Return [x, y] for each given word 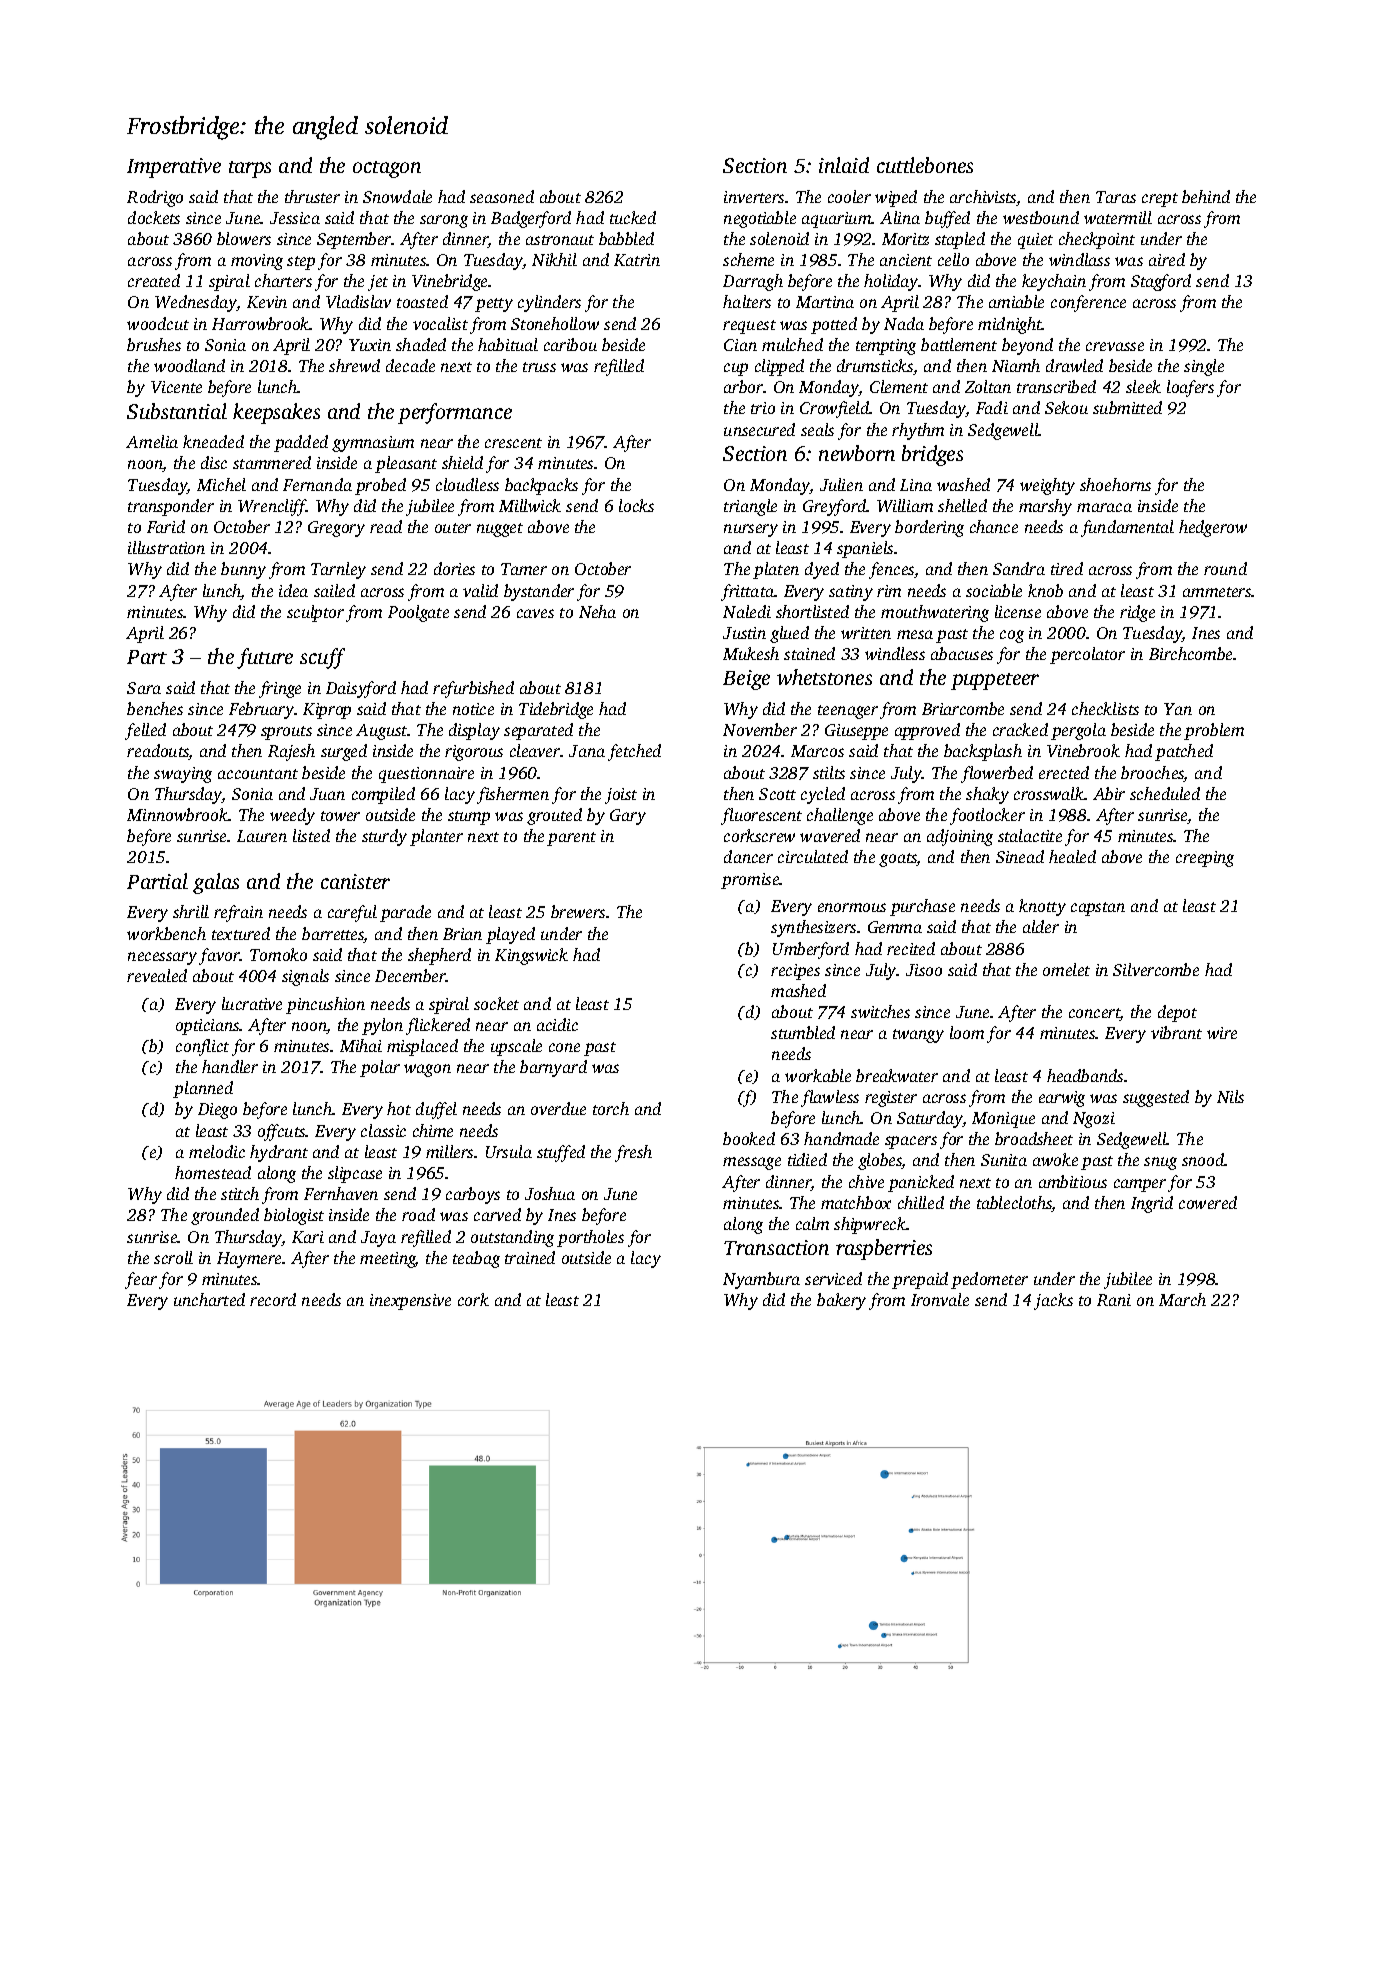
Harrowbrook [261, 323]
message [752, 1163]
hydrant [279, 1153]
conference [1088, 303]
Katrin [637, 260]
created [154, 280]
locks [636, 505]
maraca [1104, 507]
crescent [513, 443]
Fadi [992, 407]
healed [1072, 856]
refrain [238, 913]
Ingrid [1152, 1204]
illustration [166, 547]
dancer [748, 856]
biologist [294, 1216]
